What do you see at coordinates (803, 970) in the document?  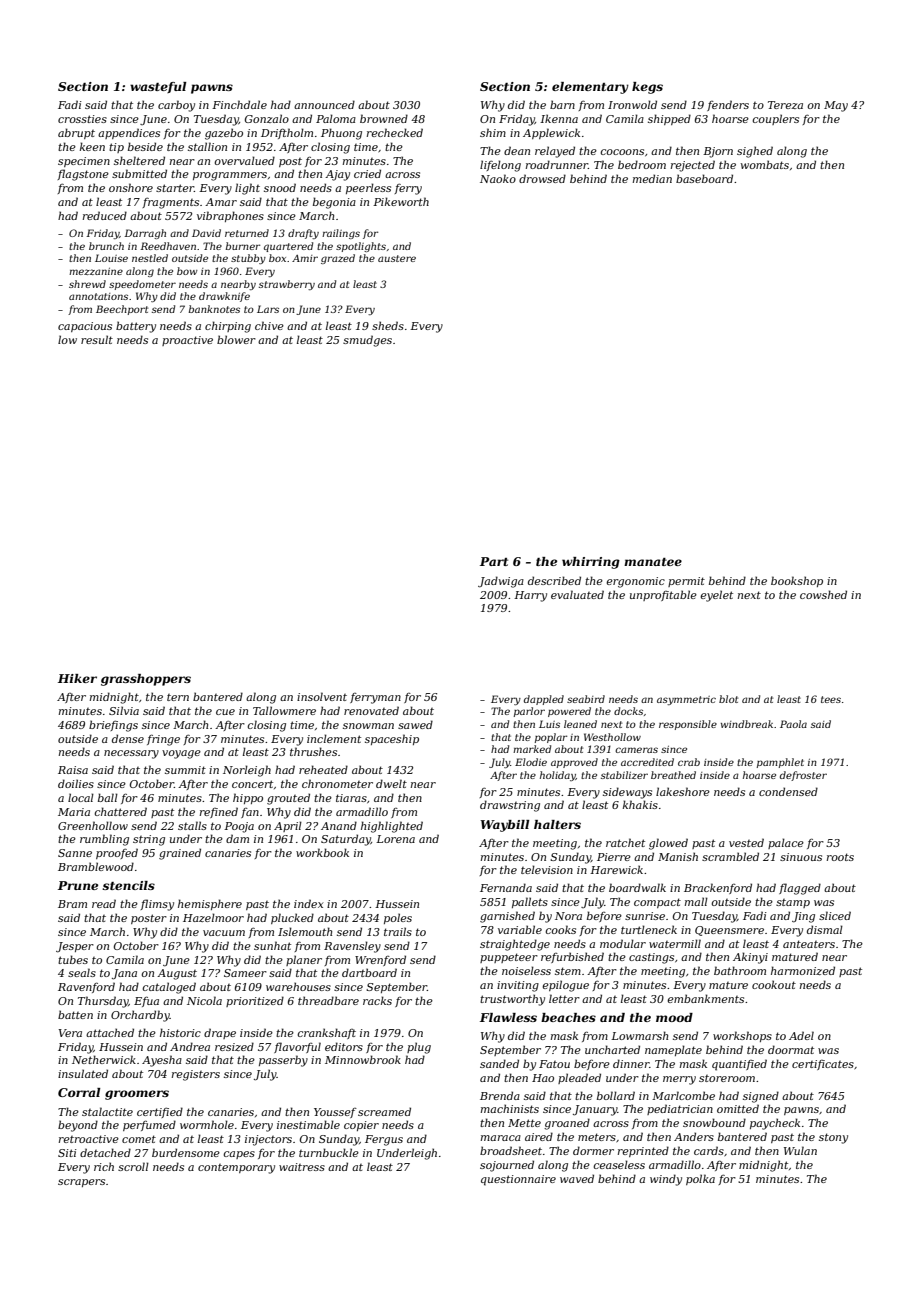 I see `harmonized` at bounding box center [803, 970].
